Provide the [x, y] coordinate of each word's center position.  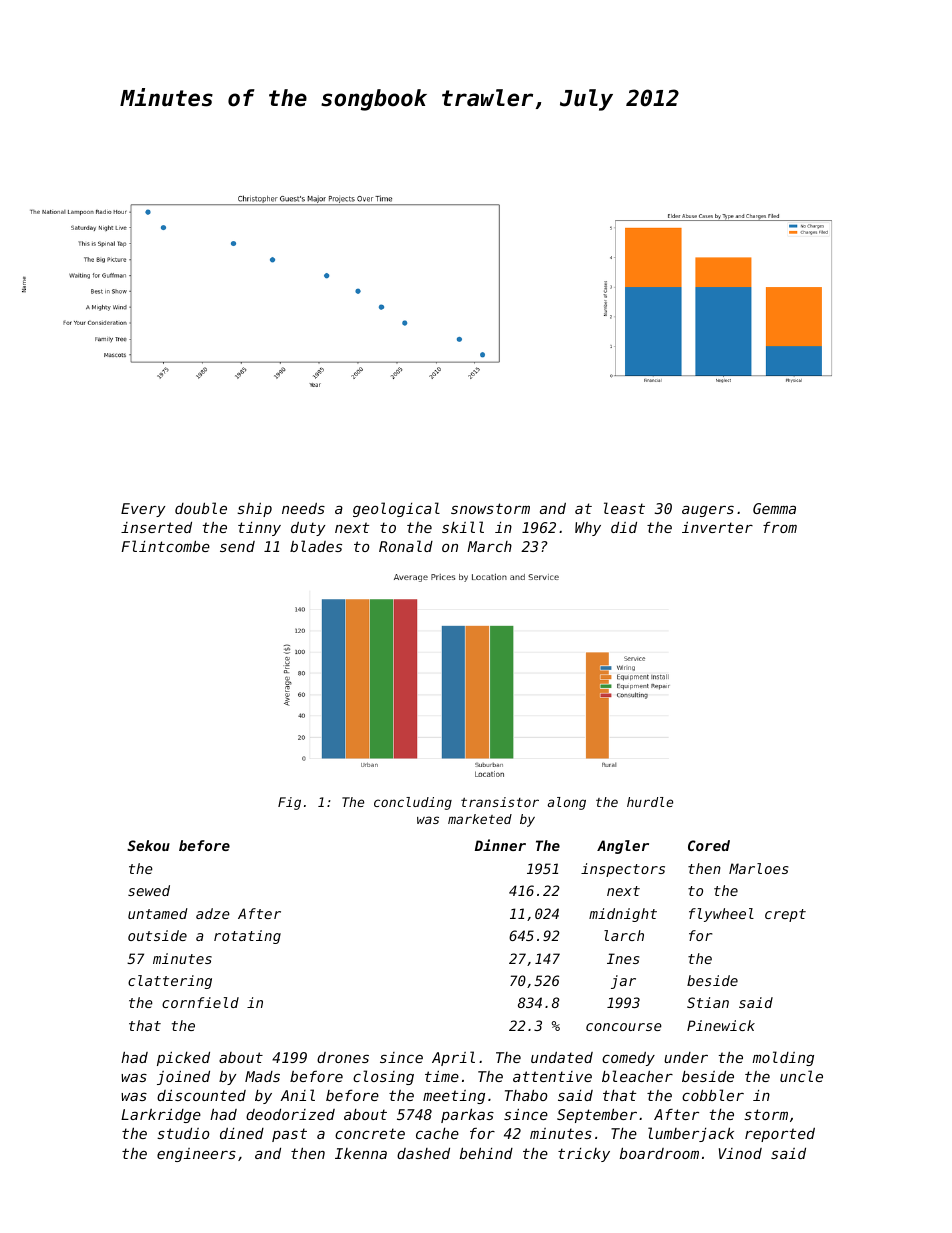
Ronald [406, 546]
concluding [413, 803]
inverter [717, 527]
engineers [196, 1155]
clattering [170, 982]
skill [463, 527]
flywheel [721, 915]
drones [343, 1057]
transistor [500, 802]
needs [303, 508]
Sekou [148, 845]
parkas [467, 1116]
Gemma [774, 508]
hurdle [650, 802]
